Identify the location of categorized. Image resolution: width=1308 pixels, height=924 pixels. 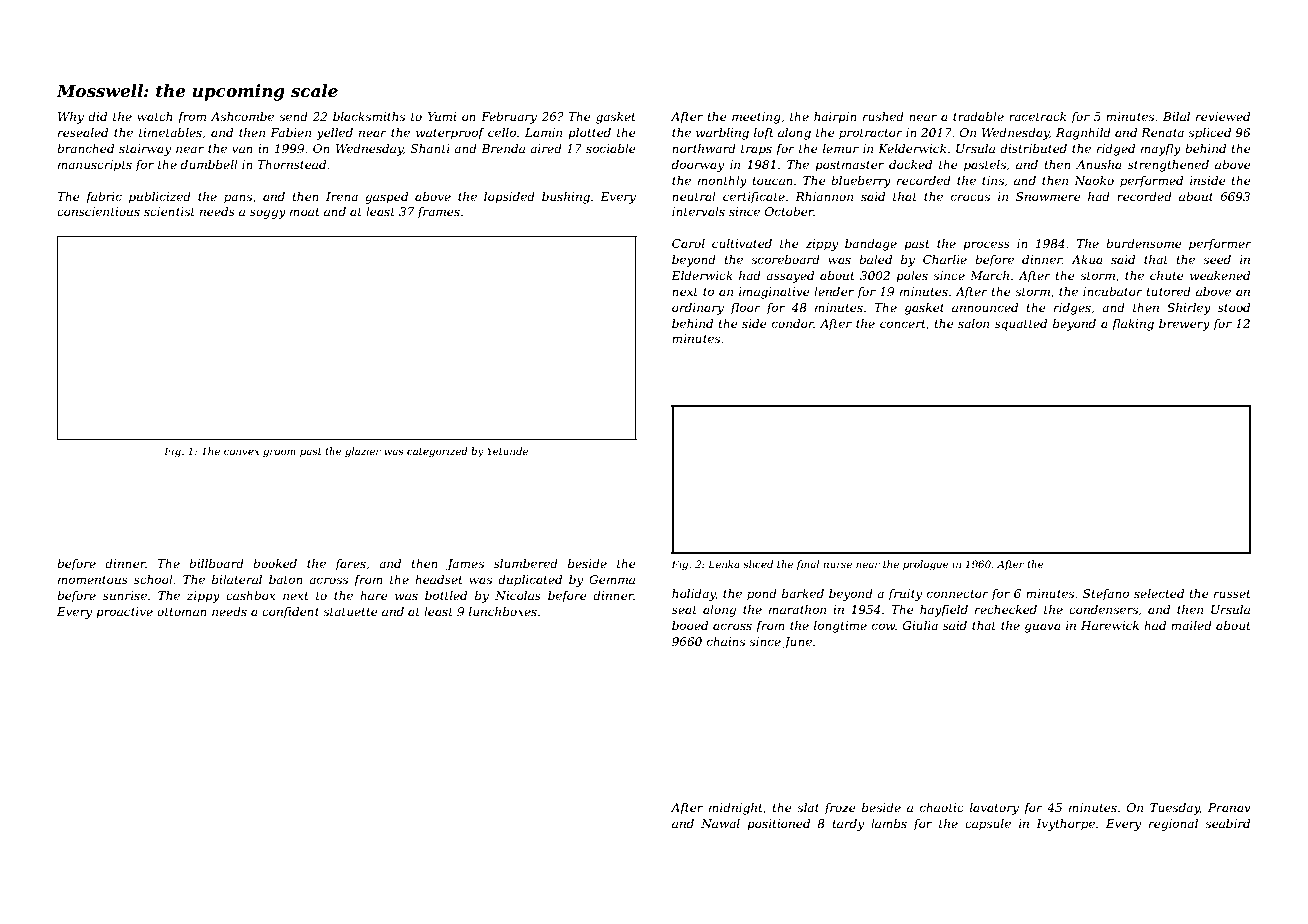
(437, 452).
